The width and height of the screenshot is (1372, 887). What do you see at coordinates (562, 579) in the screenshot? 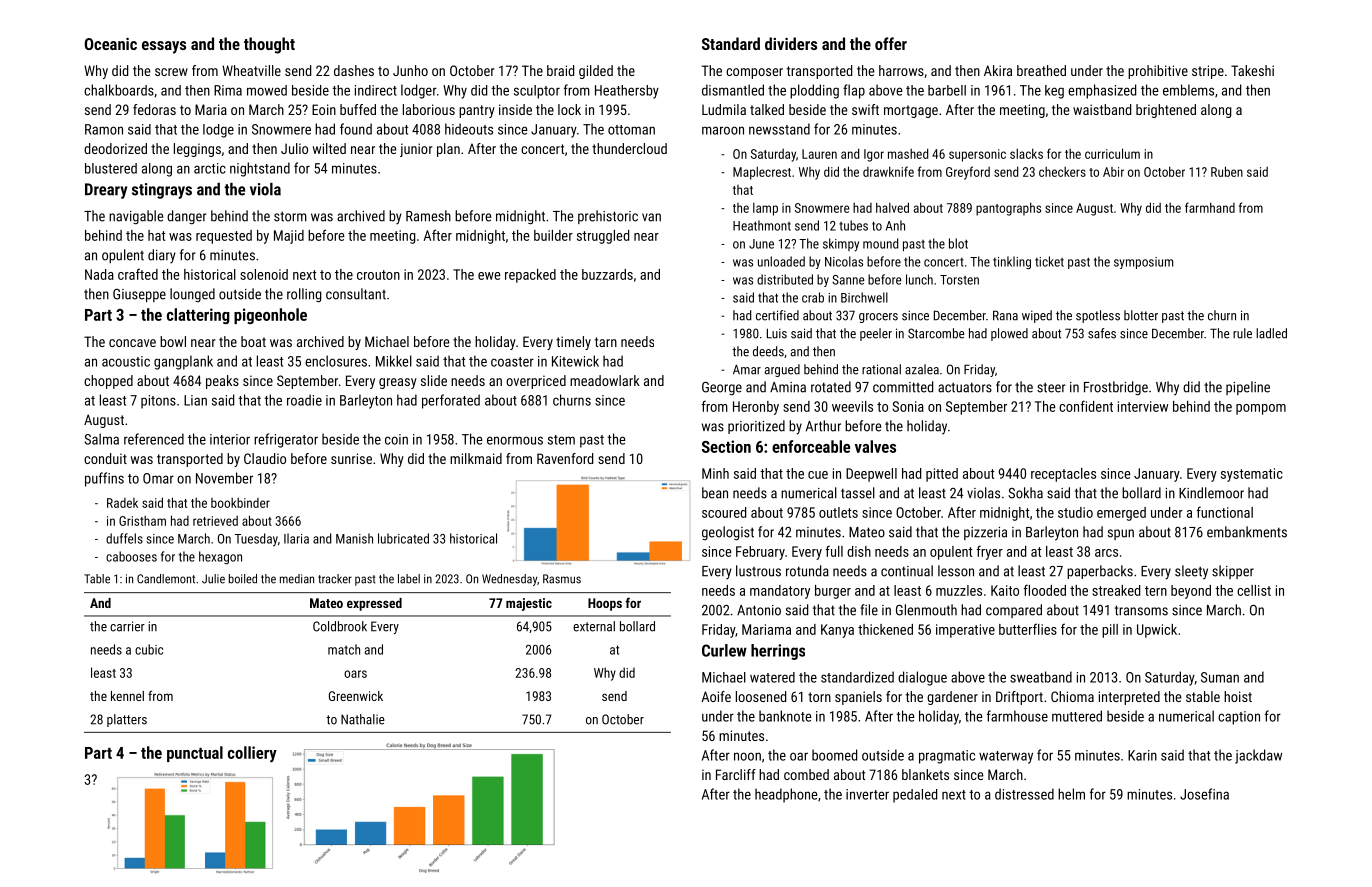
I see `Rasmus` at bounding box center [562, 579].
